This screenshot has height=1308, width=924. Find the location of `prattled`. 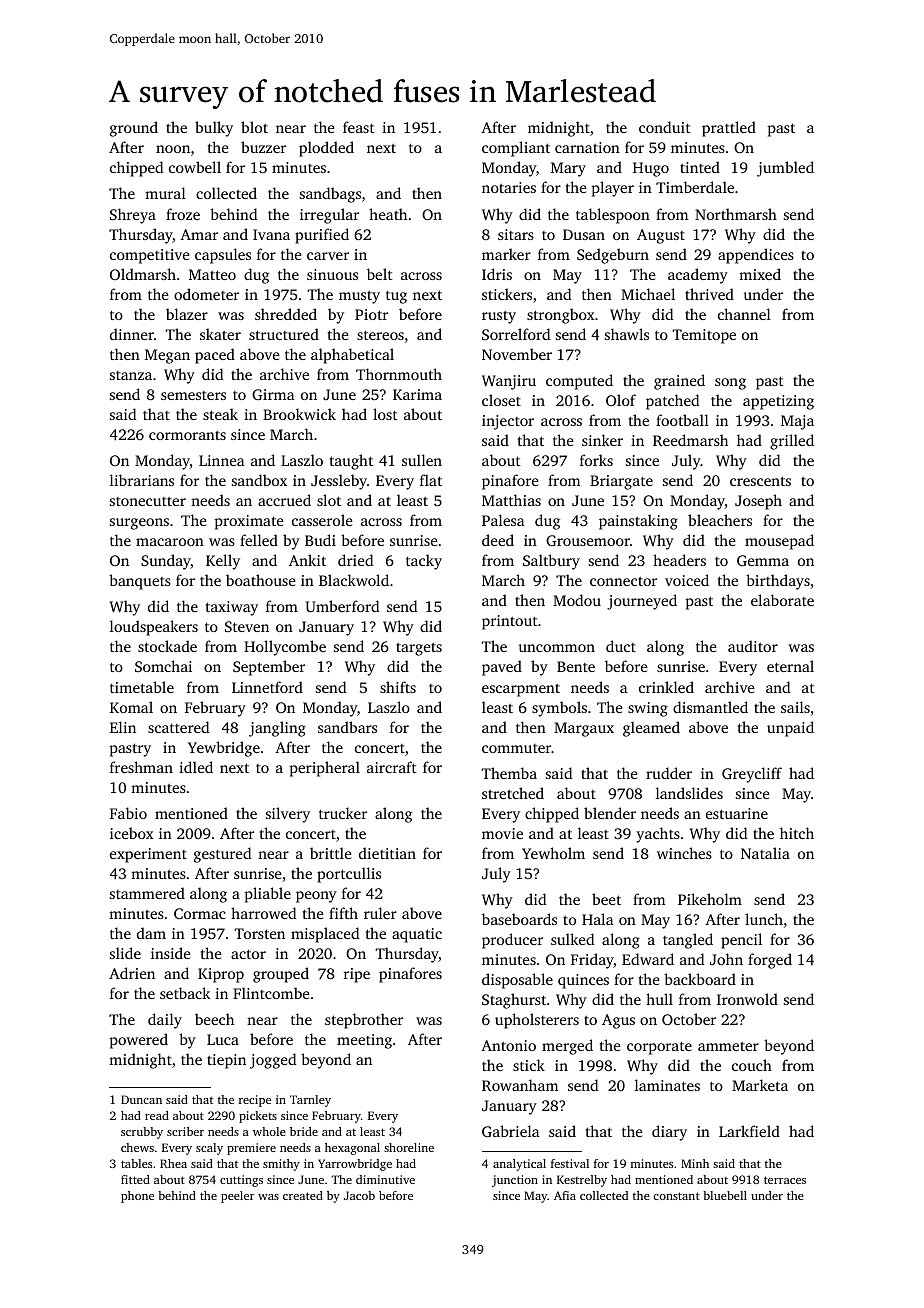

prattled is located at coordinates (729, 129).
